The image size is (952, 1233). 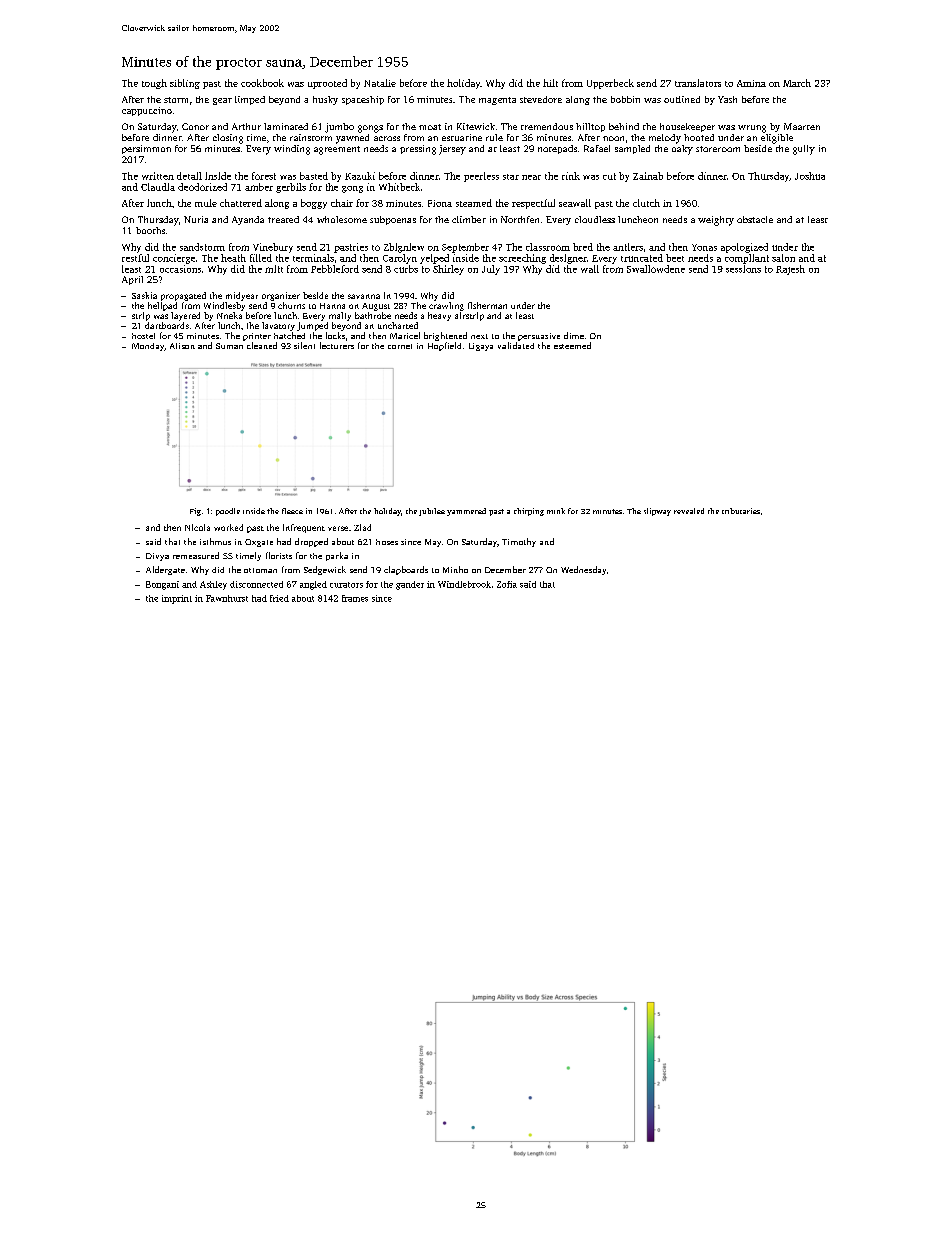 I want to click on truncated, so click(x=642, y=258).
